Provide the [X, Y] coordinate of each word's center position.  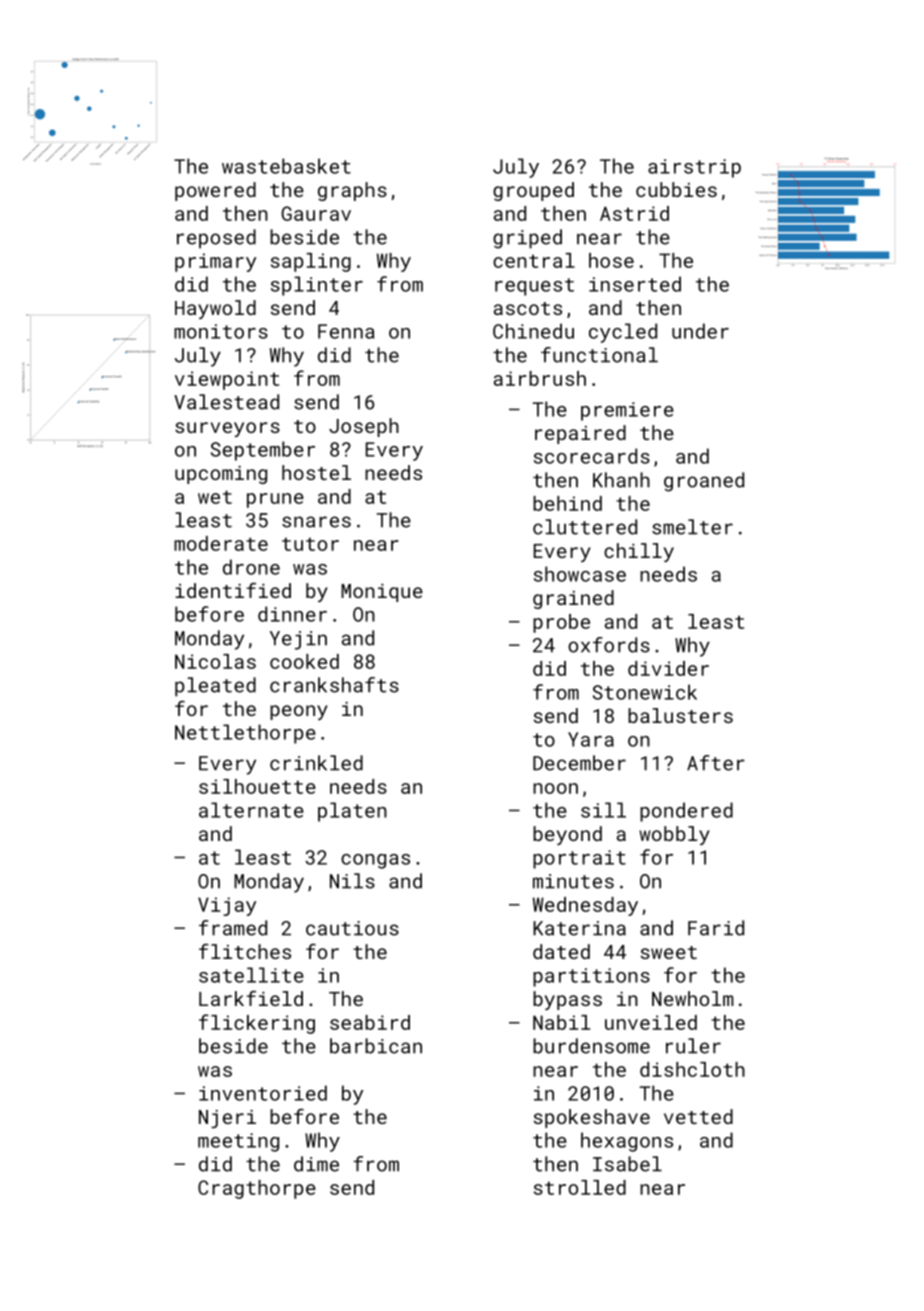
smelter [692, 527]
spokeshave [592, 1118]
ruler [693, 1046]
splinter [317, 286]
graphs [352, 191]
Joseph [364, 427]
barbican [376, 1046]
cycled [623, 333]
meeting [238, 1142]
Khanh [621, 480]
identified [233, 590]
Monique [382, 593]
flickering [257, 1024]
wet [215, 497]
